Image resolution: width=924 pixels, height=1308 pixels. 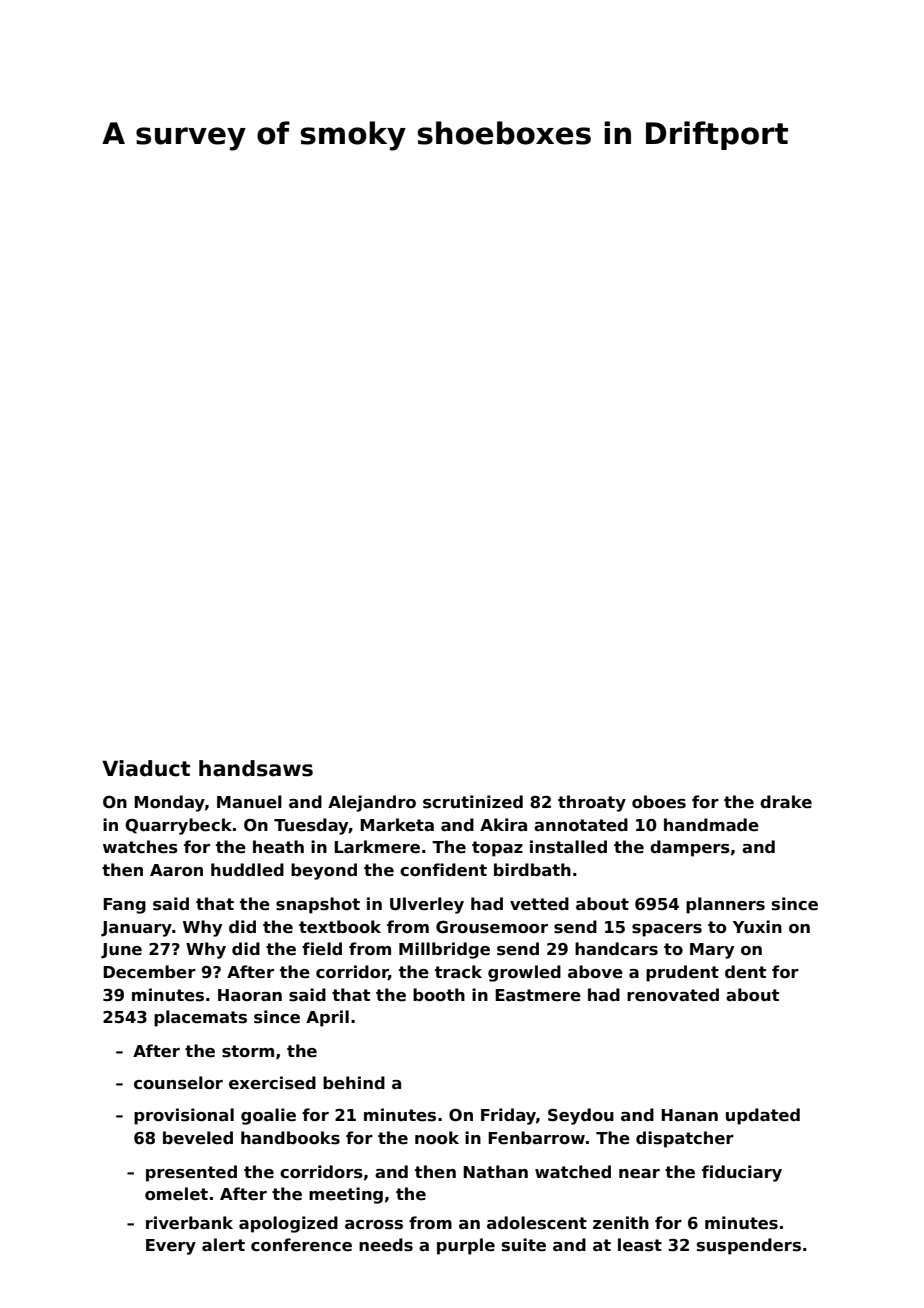 I want to click on drake, so click(x=786, y=802).
